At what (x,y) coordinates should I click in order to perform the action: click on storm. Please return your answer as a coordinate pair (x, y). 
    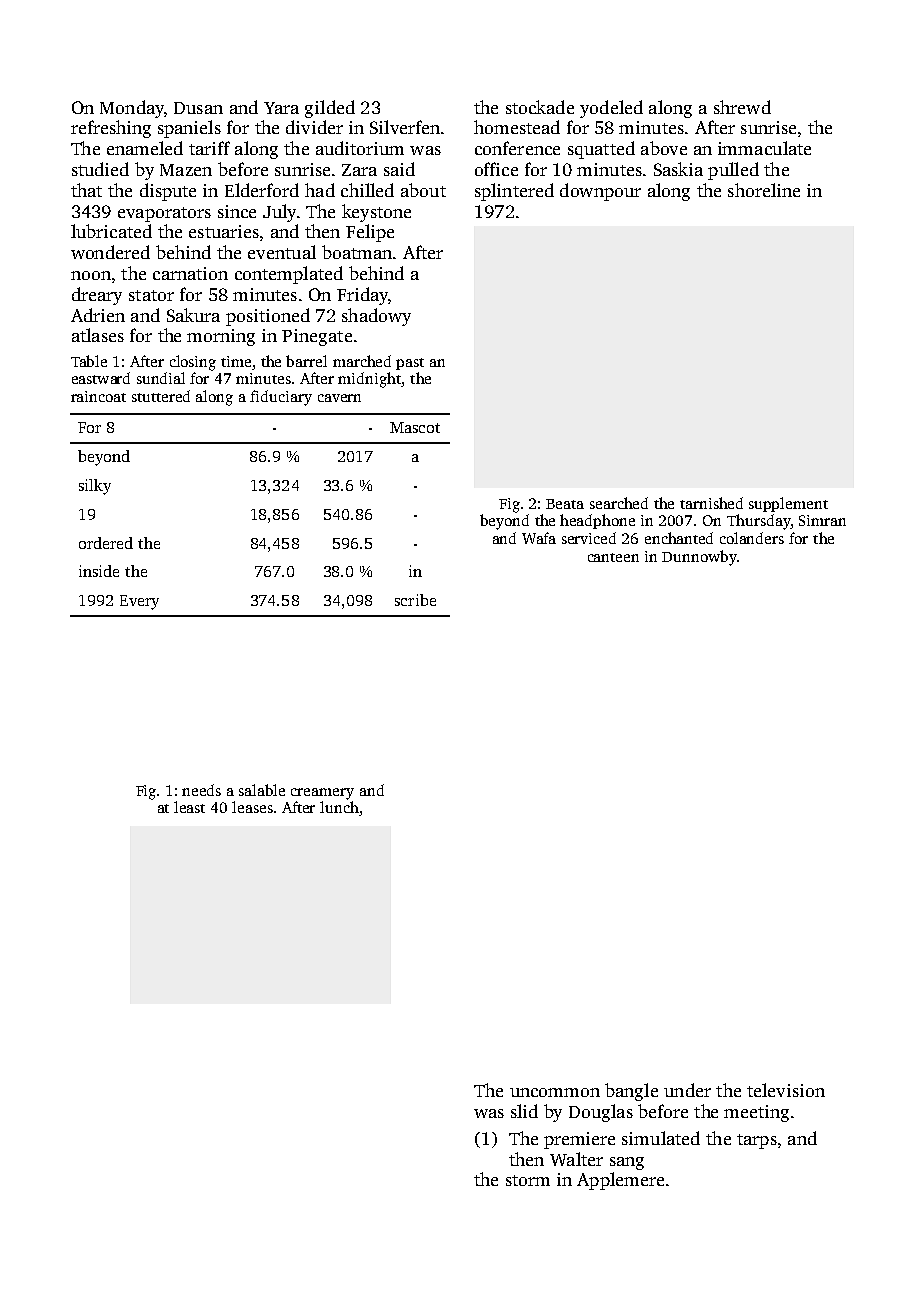
    Looking at the image, I should click on (528, 1180).
